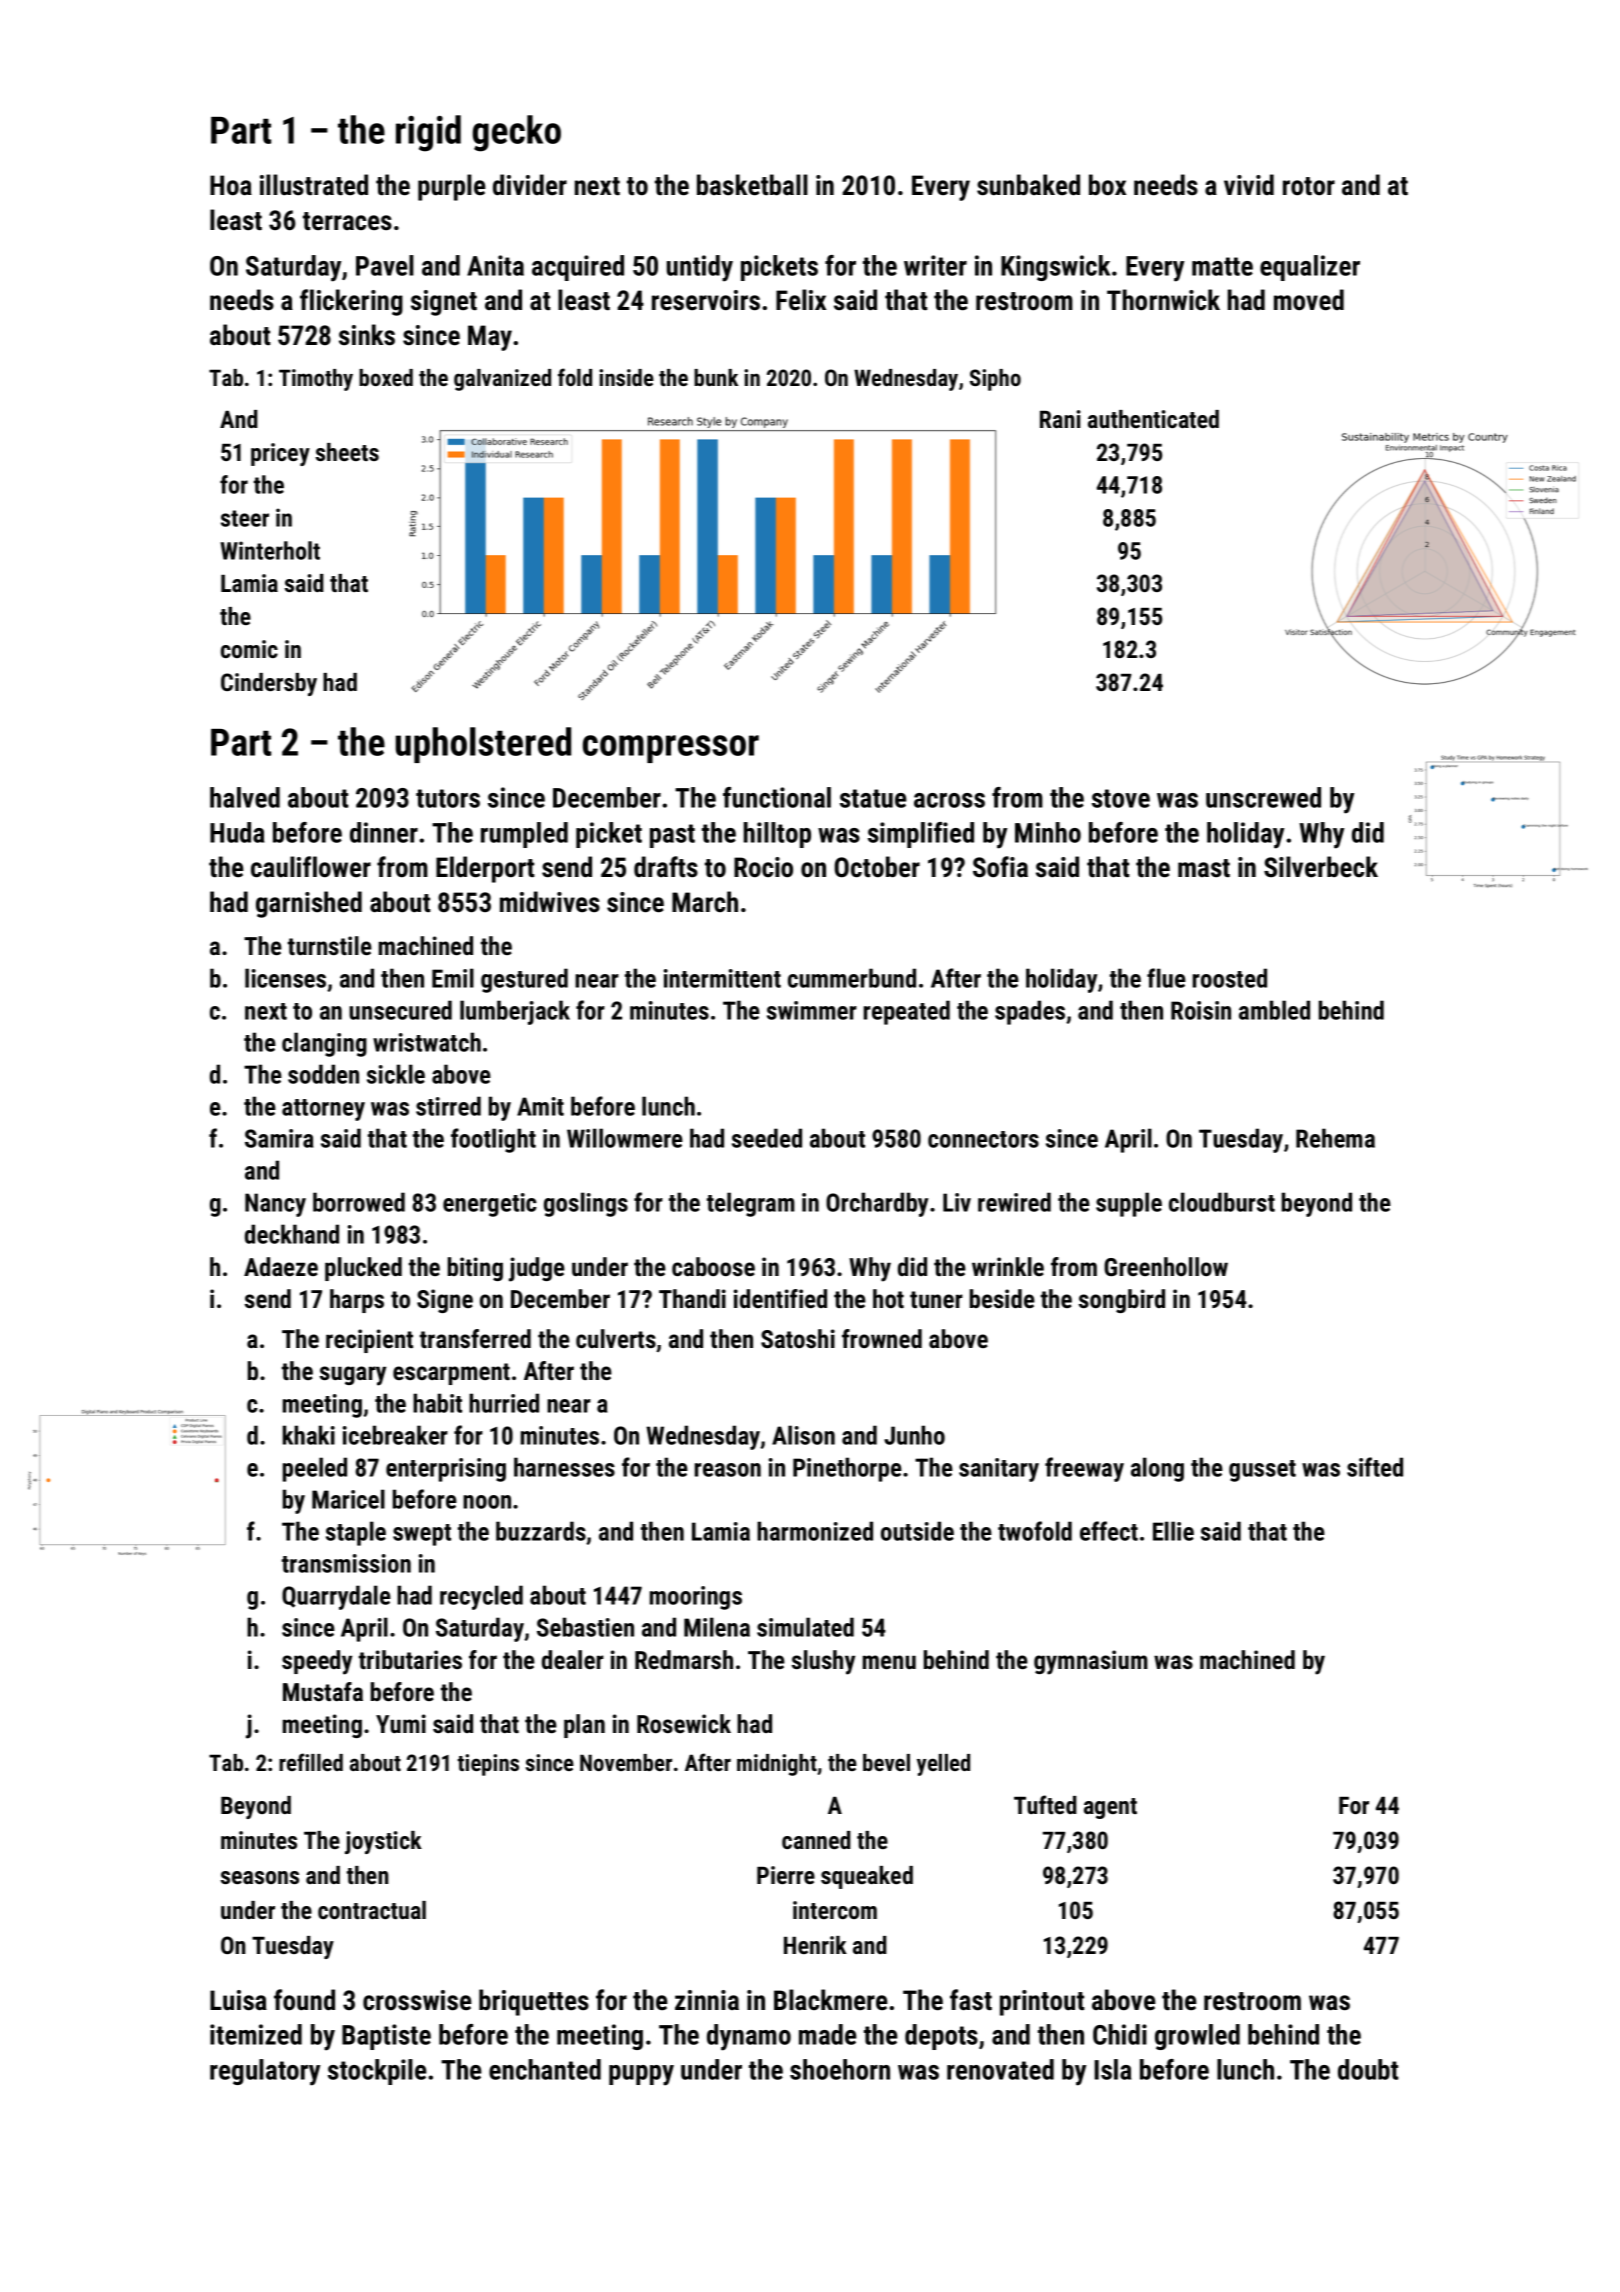 The width and height of the page is (1620, 2292). I want to click on sunbaked, so click(1028, 185).
